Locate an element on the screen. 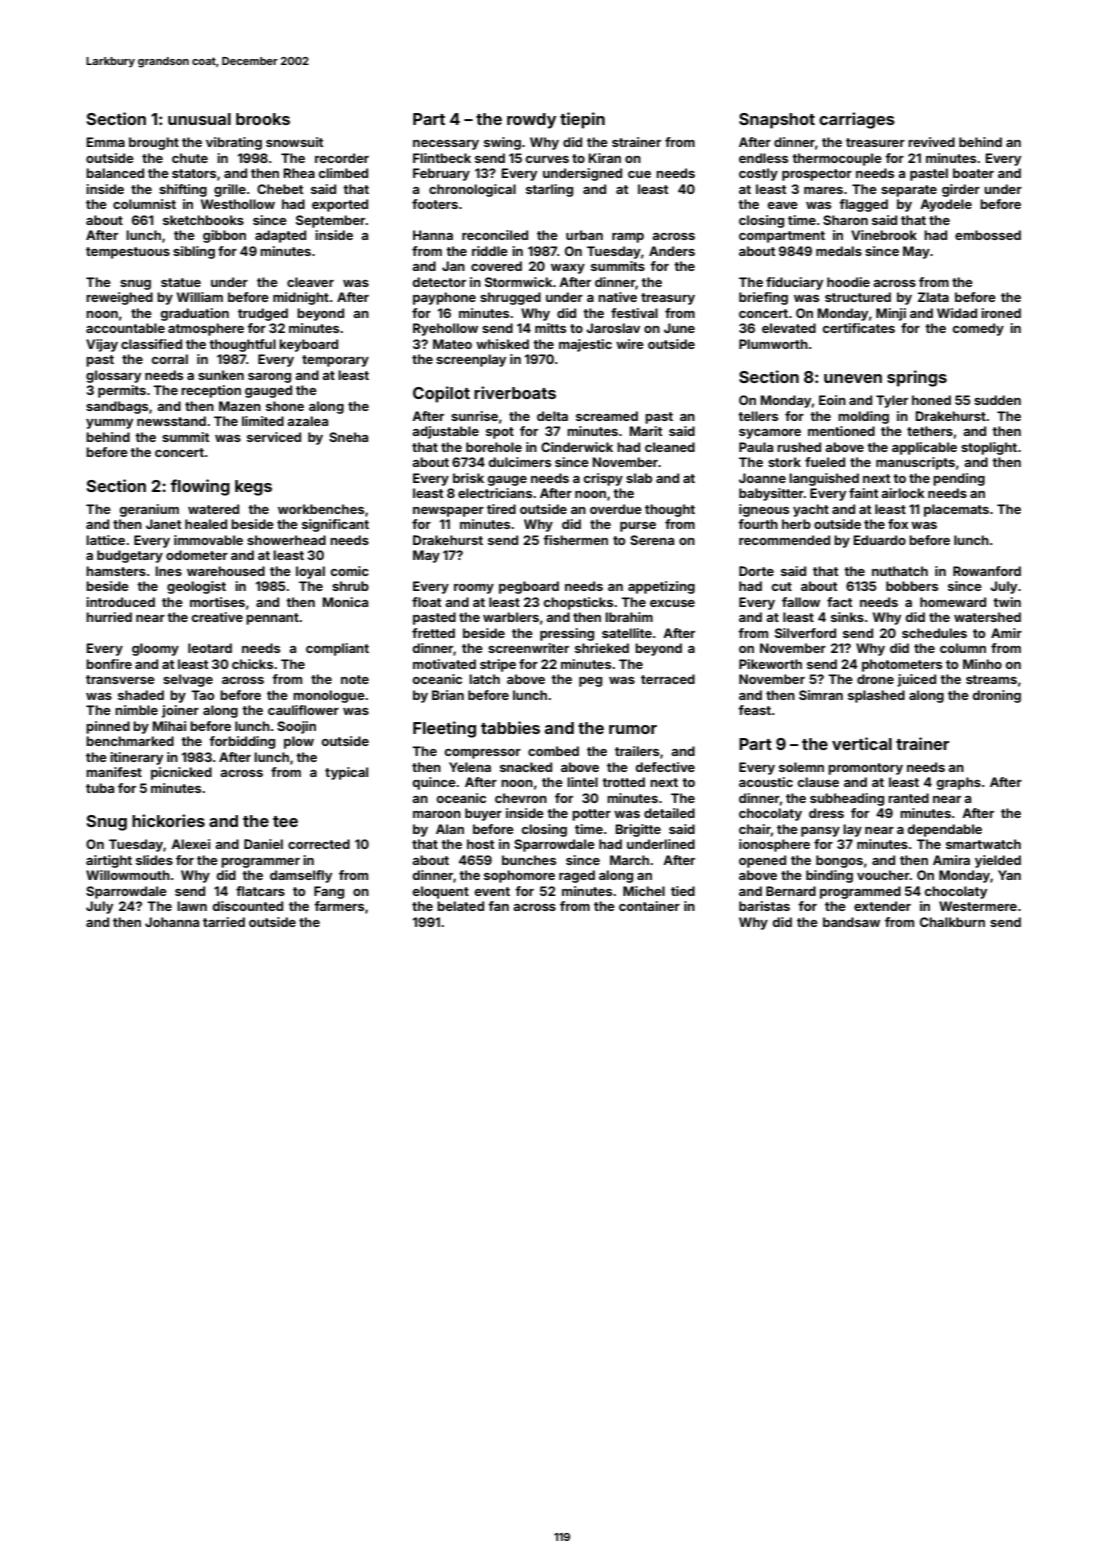  belated is located at coordinates (460, 906).
